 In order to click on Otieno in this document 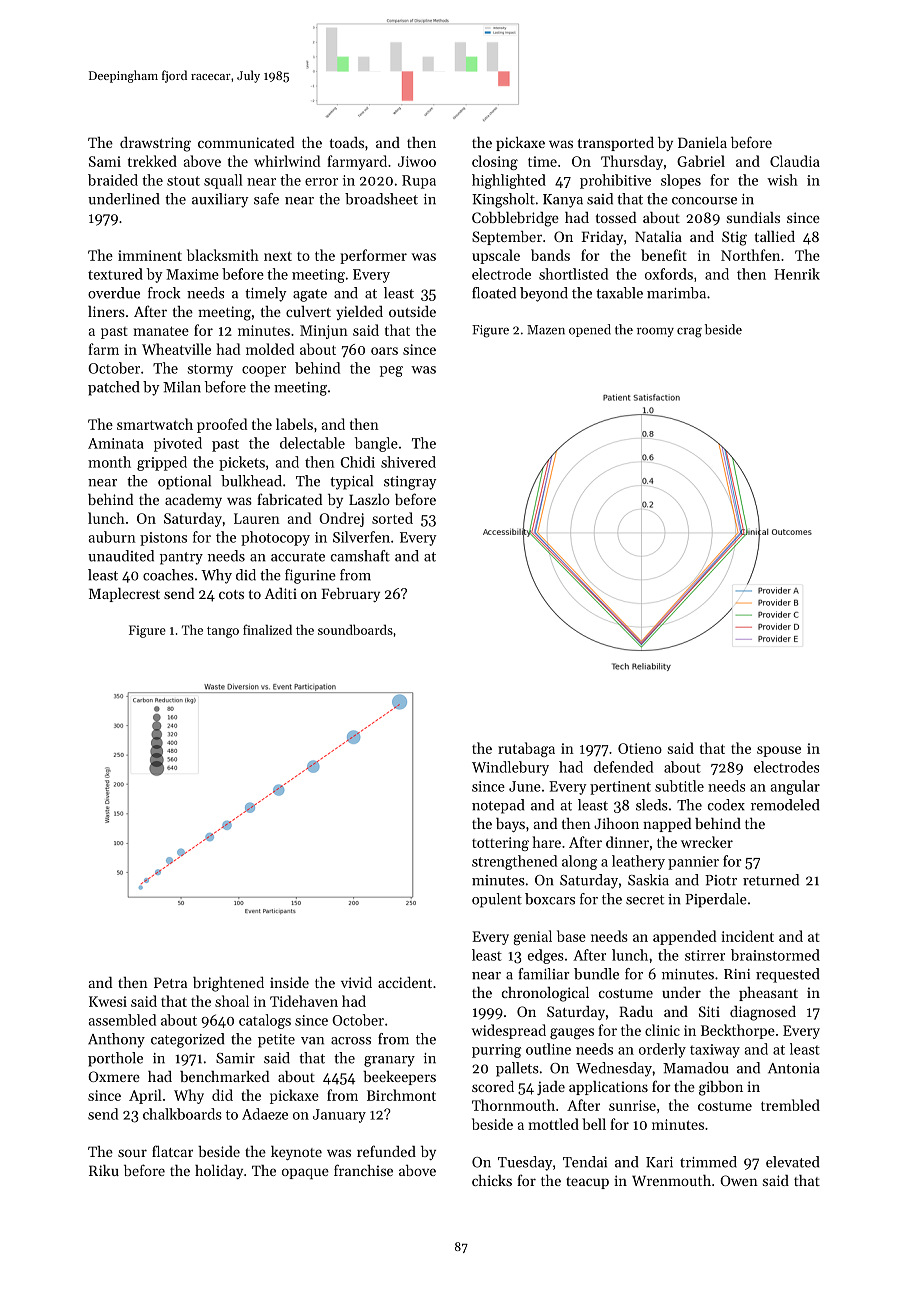, I will do `click(640, 748)`.
